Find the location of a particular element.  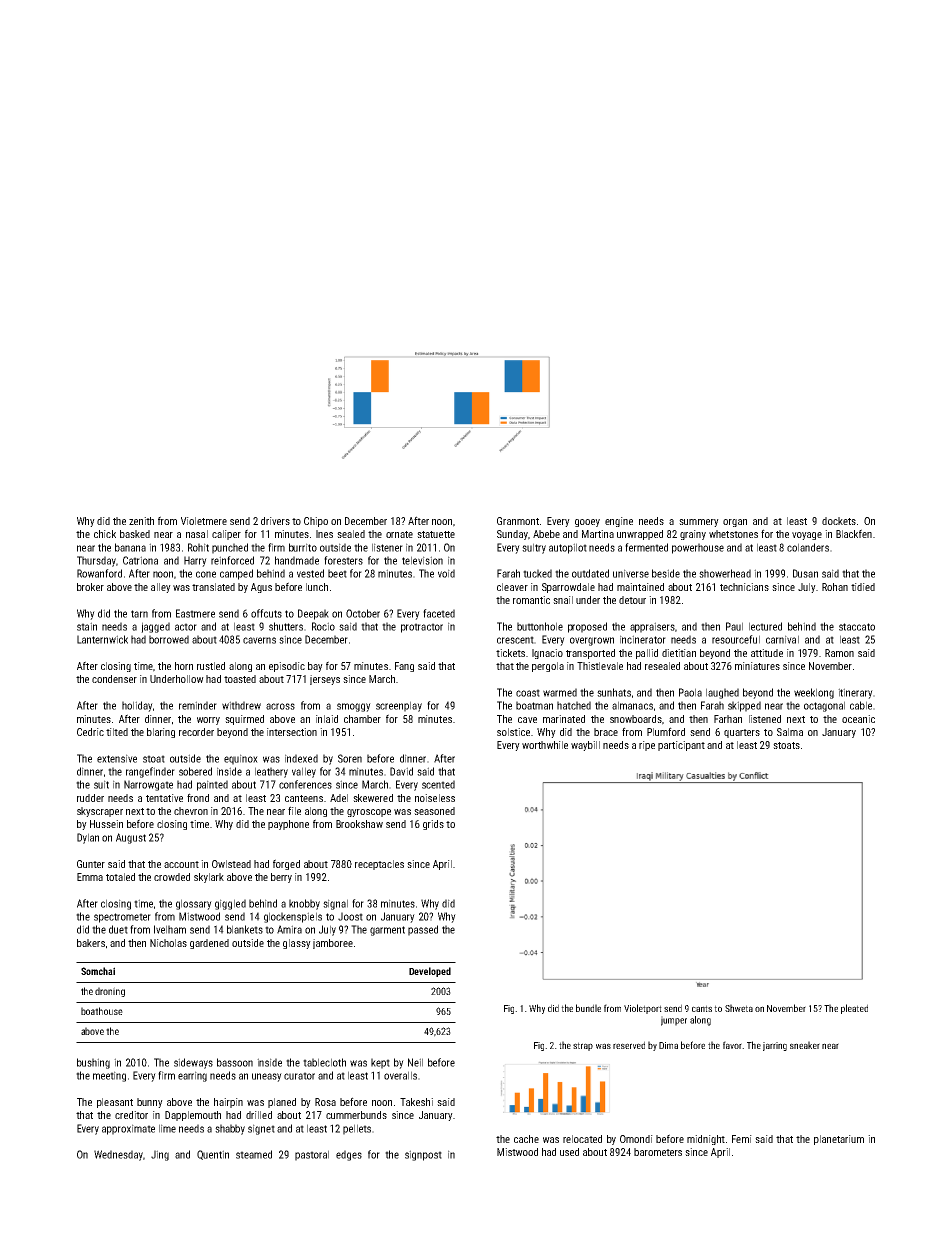

dockets is located at coordinates (839, 521).
